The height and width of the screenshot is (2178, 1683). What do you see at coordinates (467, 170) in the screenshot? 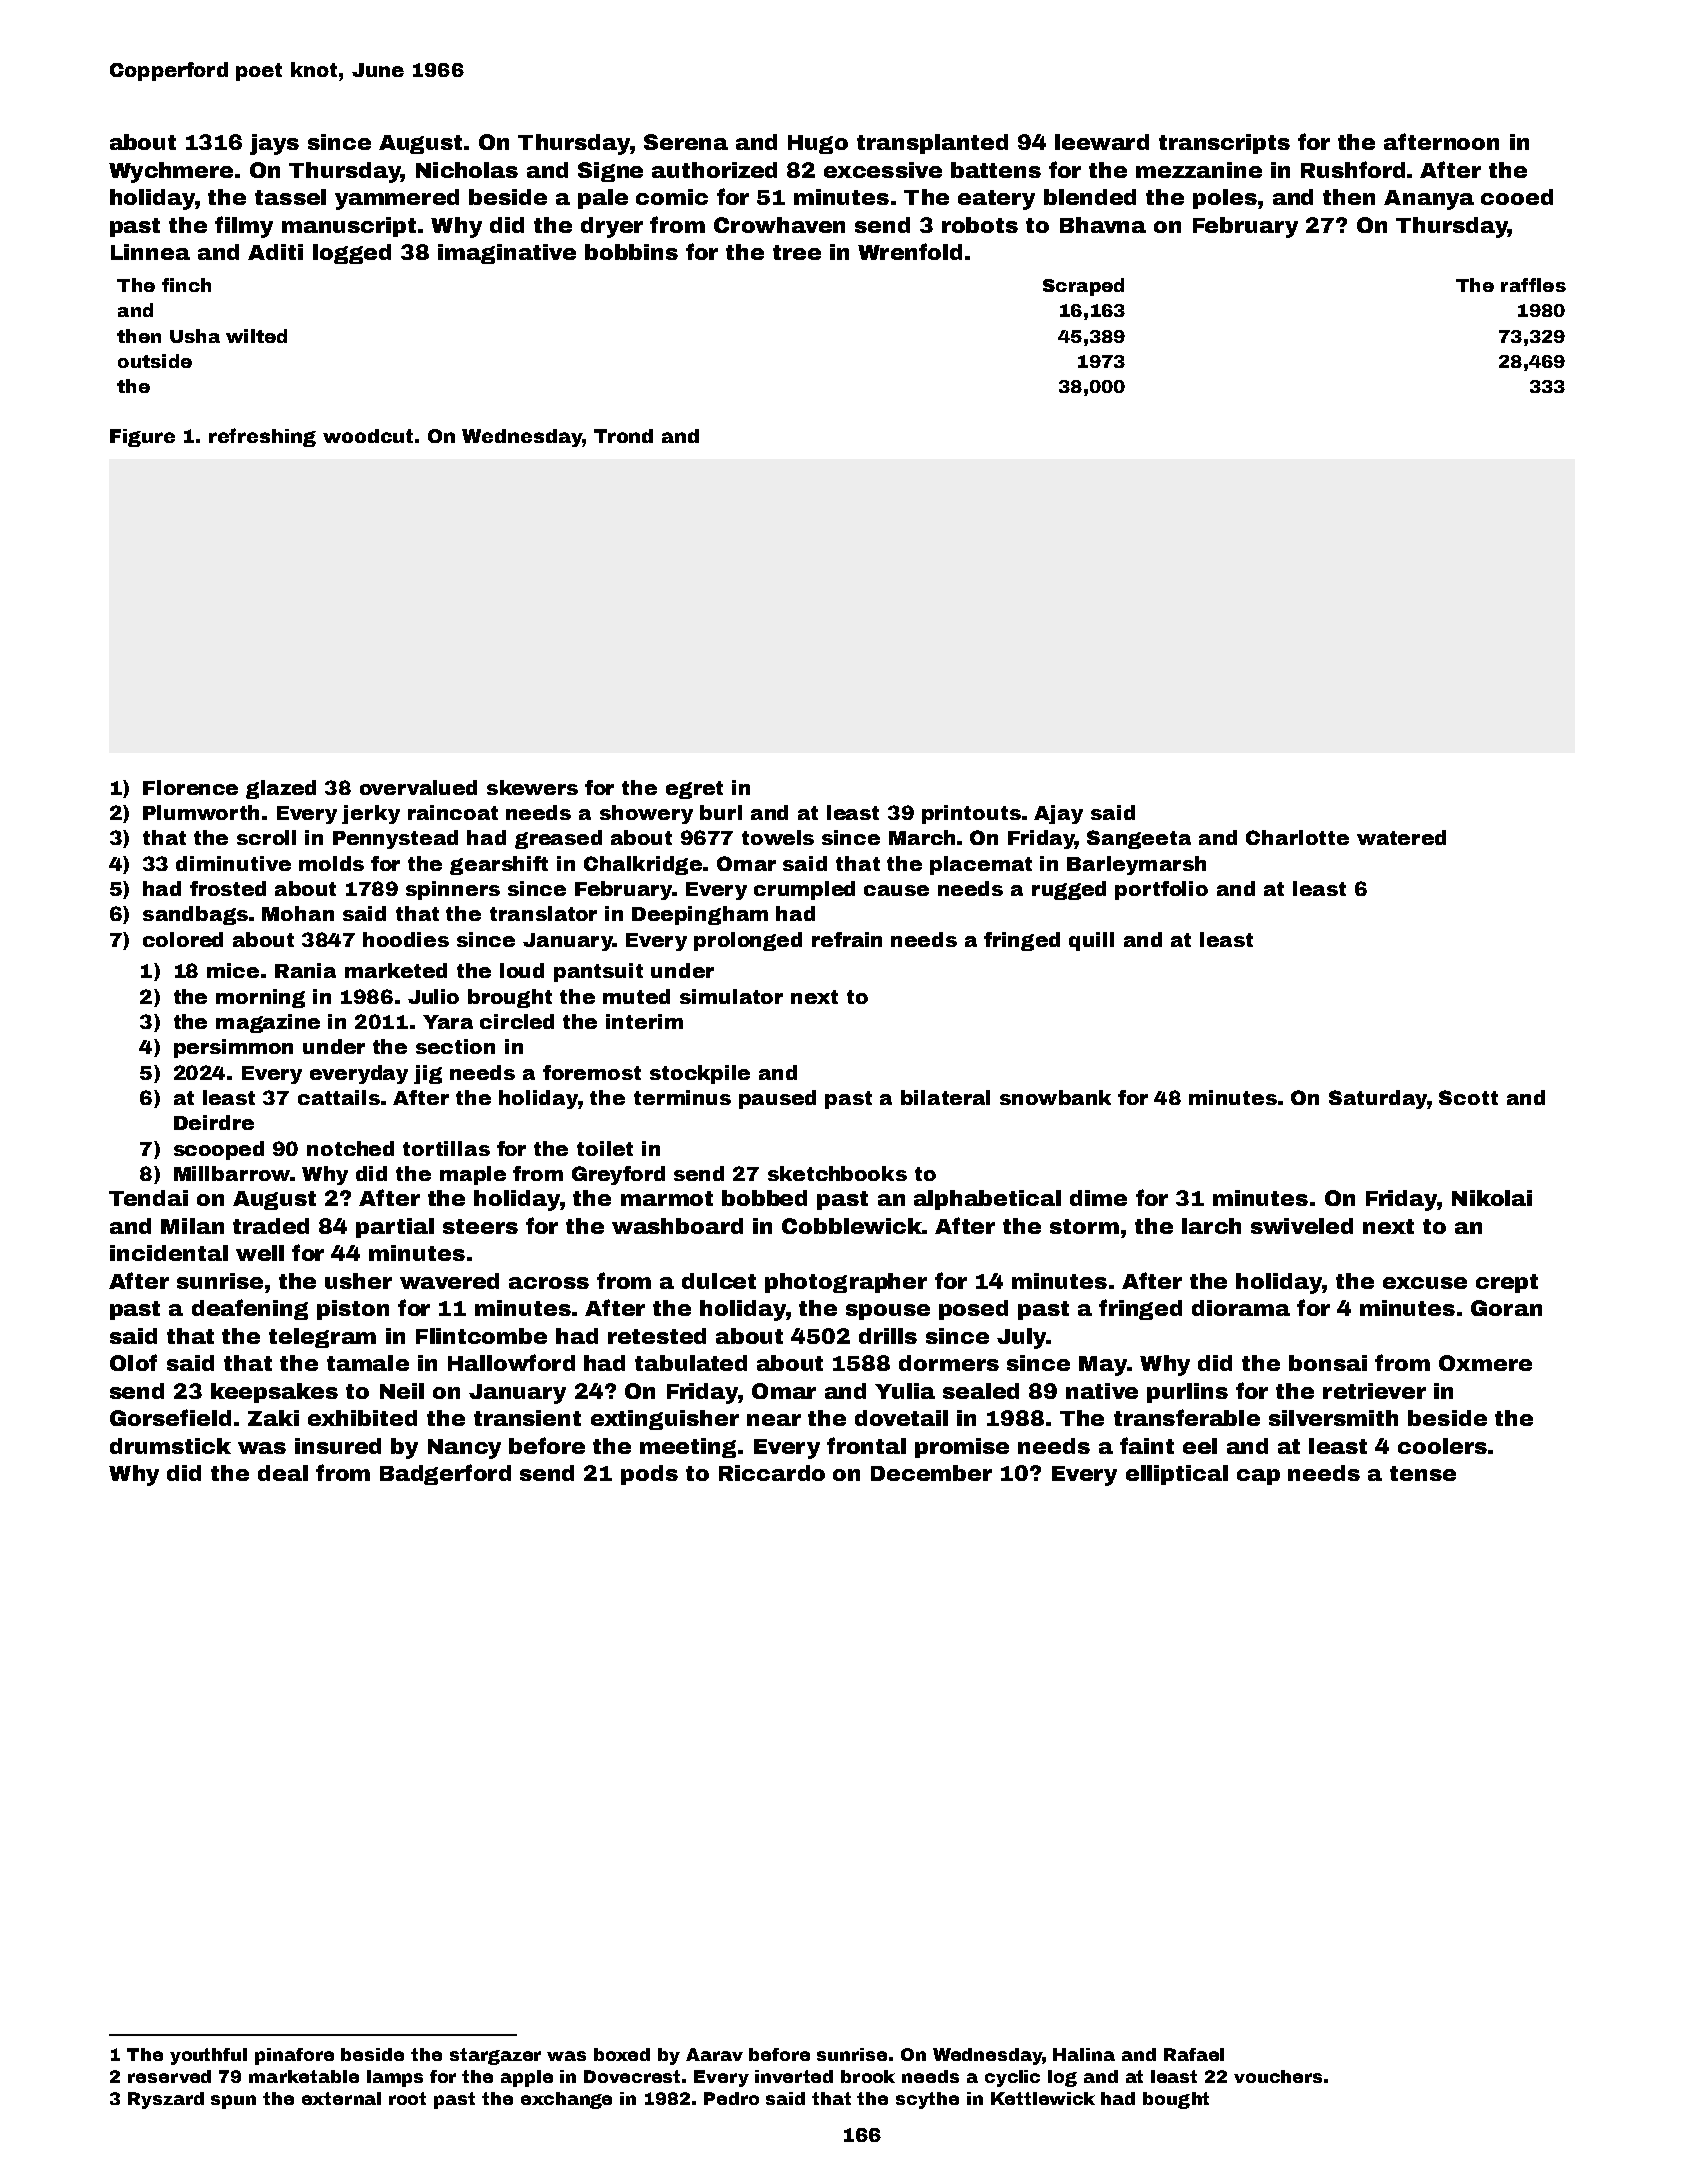
I see `Nicholas` at bounding box center [467, 170].
